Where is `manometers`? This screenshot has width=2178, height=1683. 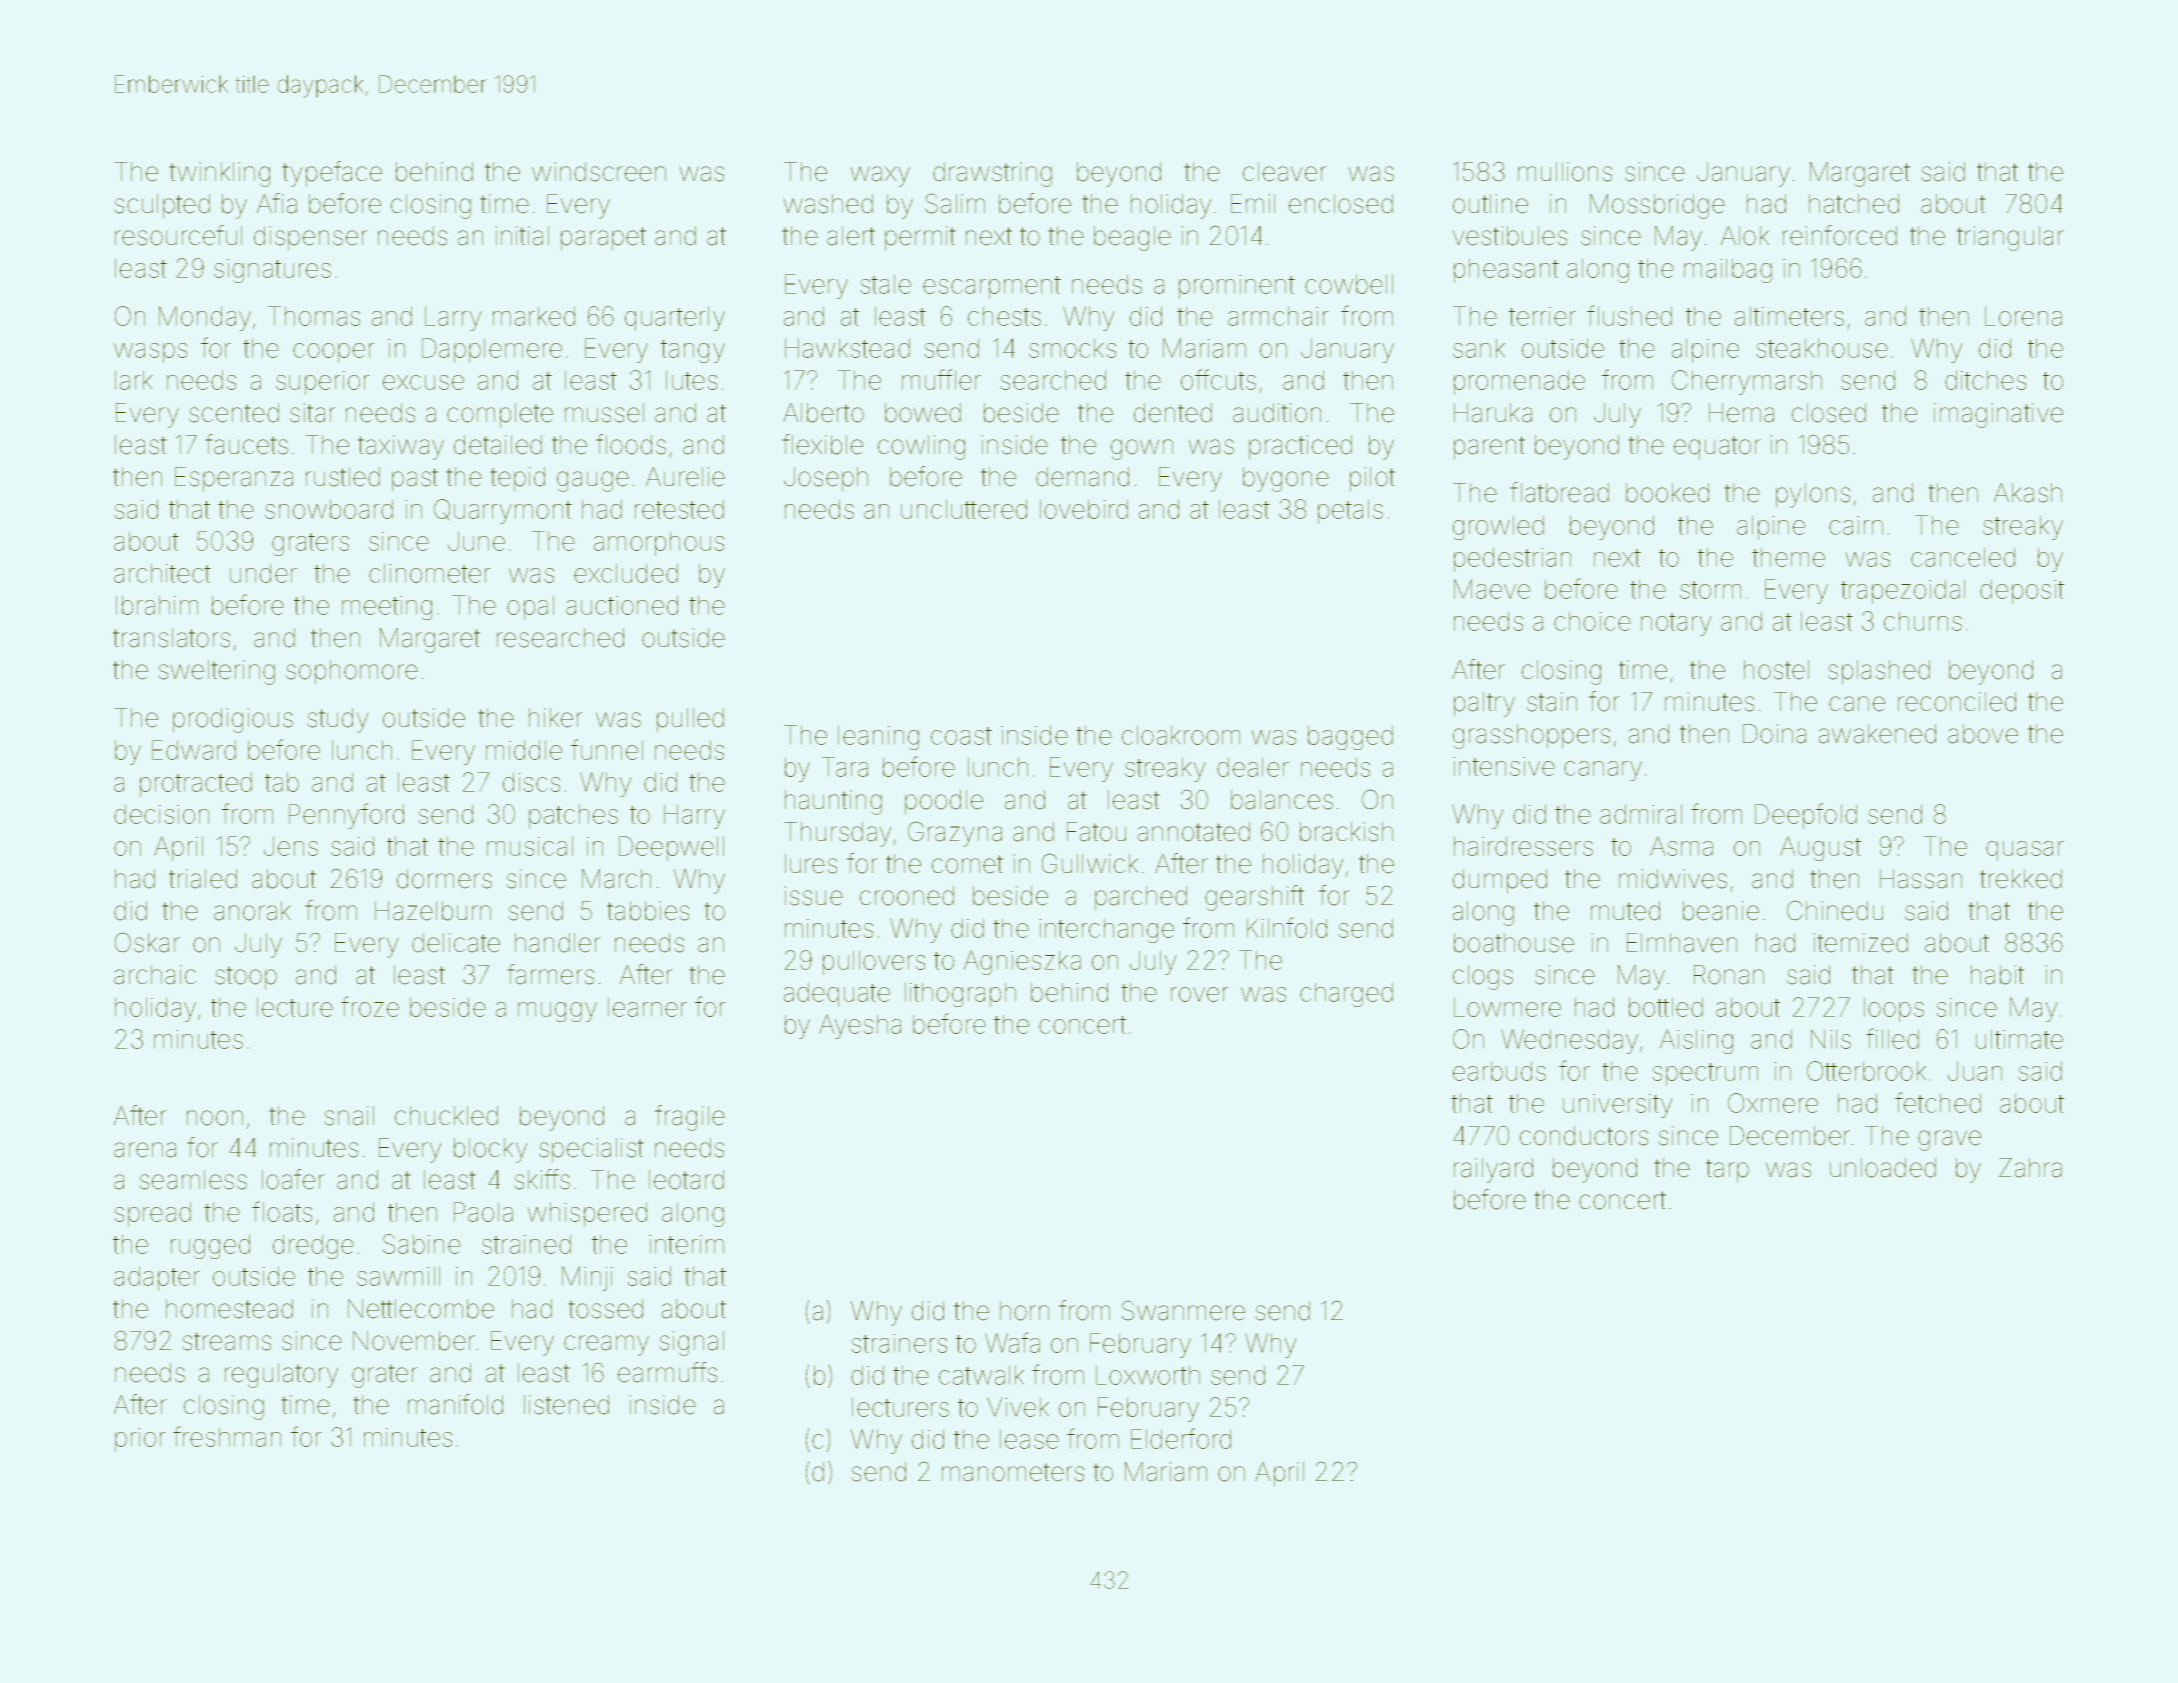 manometers is located at coordinates (1013, 1472).
